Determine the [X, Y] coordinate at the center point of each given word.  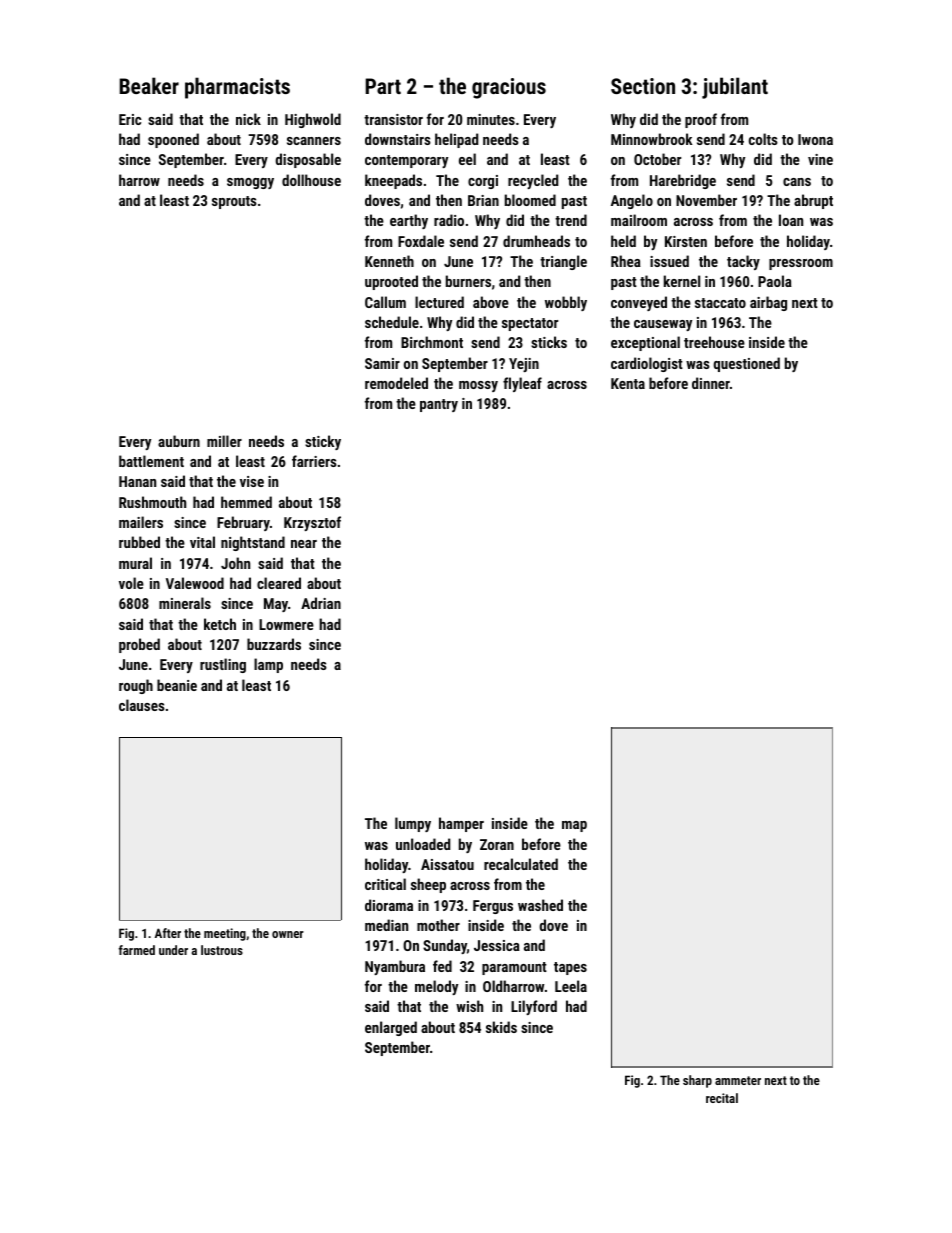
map [574, 826]
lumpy [413, 824]
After [168, 933]
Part [383, 86]
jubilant [735, 88]
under [173, 950]
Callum [385, 302]
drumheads [536, 241]
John [235, 563]
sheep [428, 885]
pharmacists [237, 88]
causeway [663, 325]
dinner [711, 383]
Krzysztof [312, 523]
